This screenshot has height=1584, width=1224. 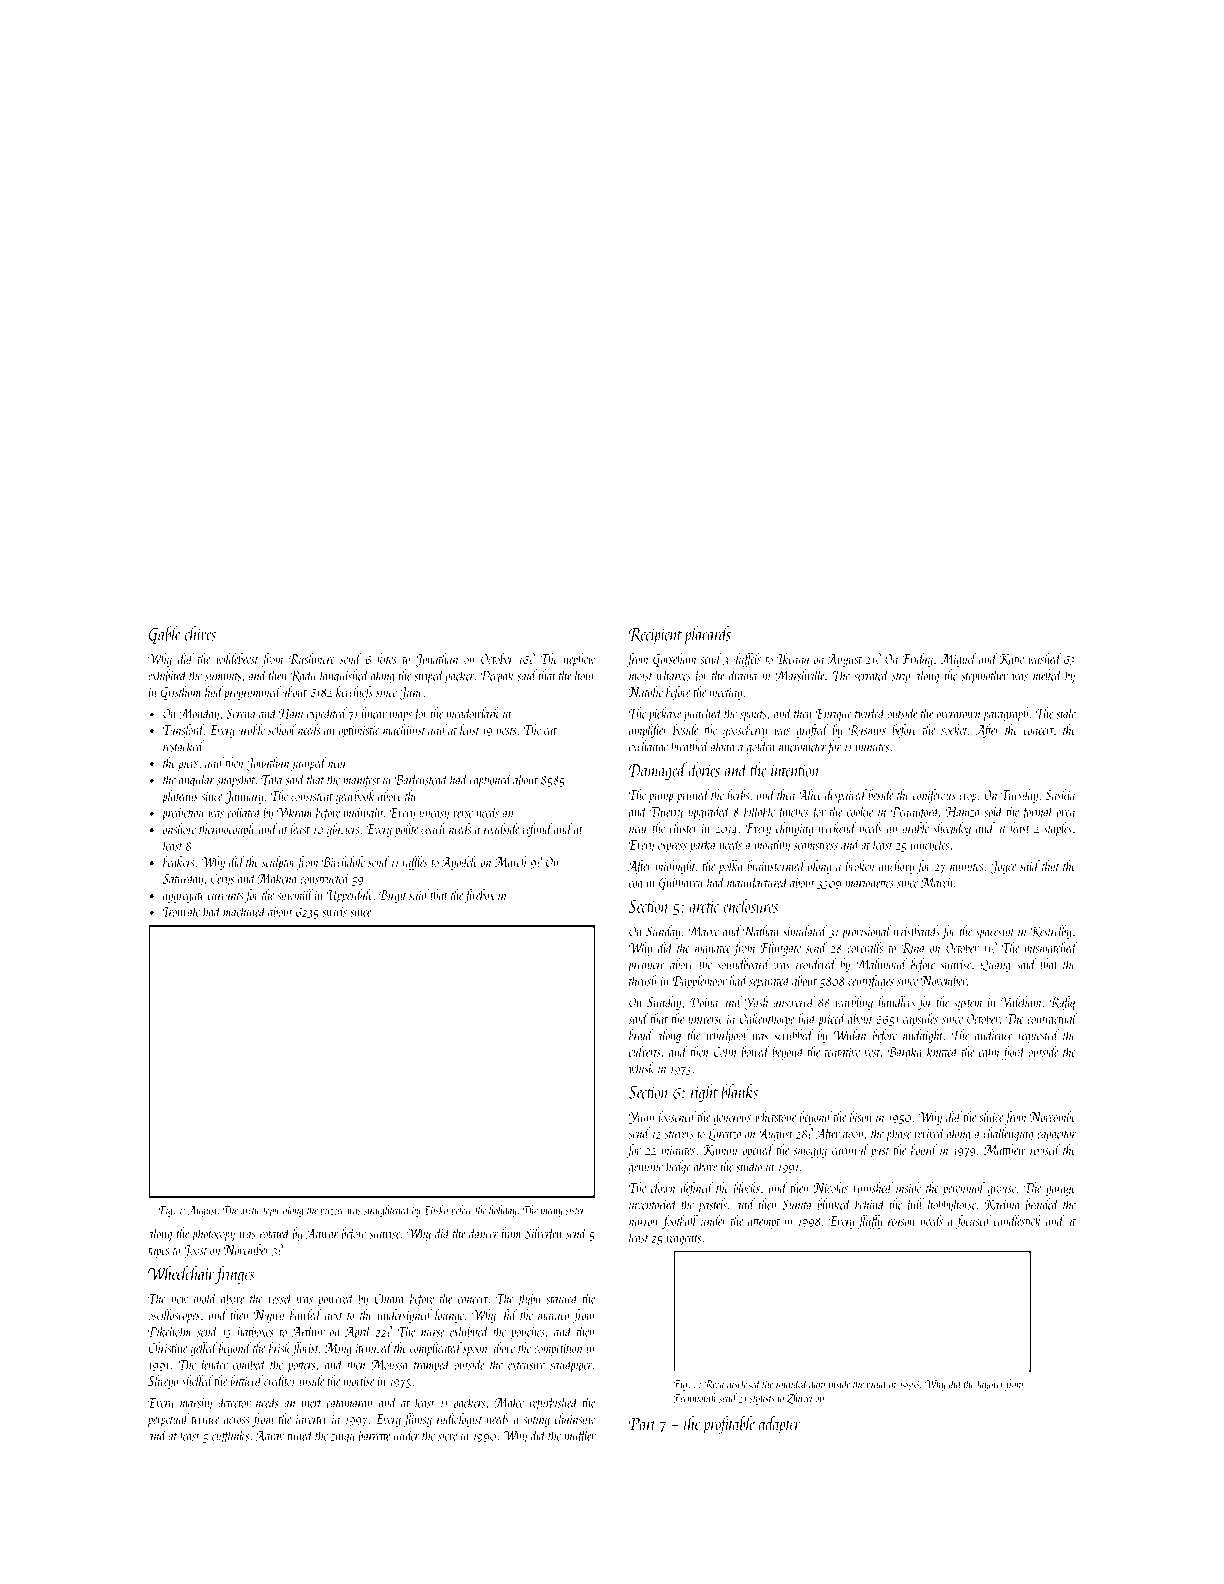 I want to click on duffels, so click(x=747, y=660).
